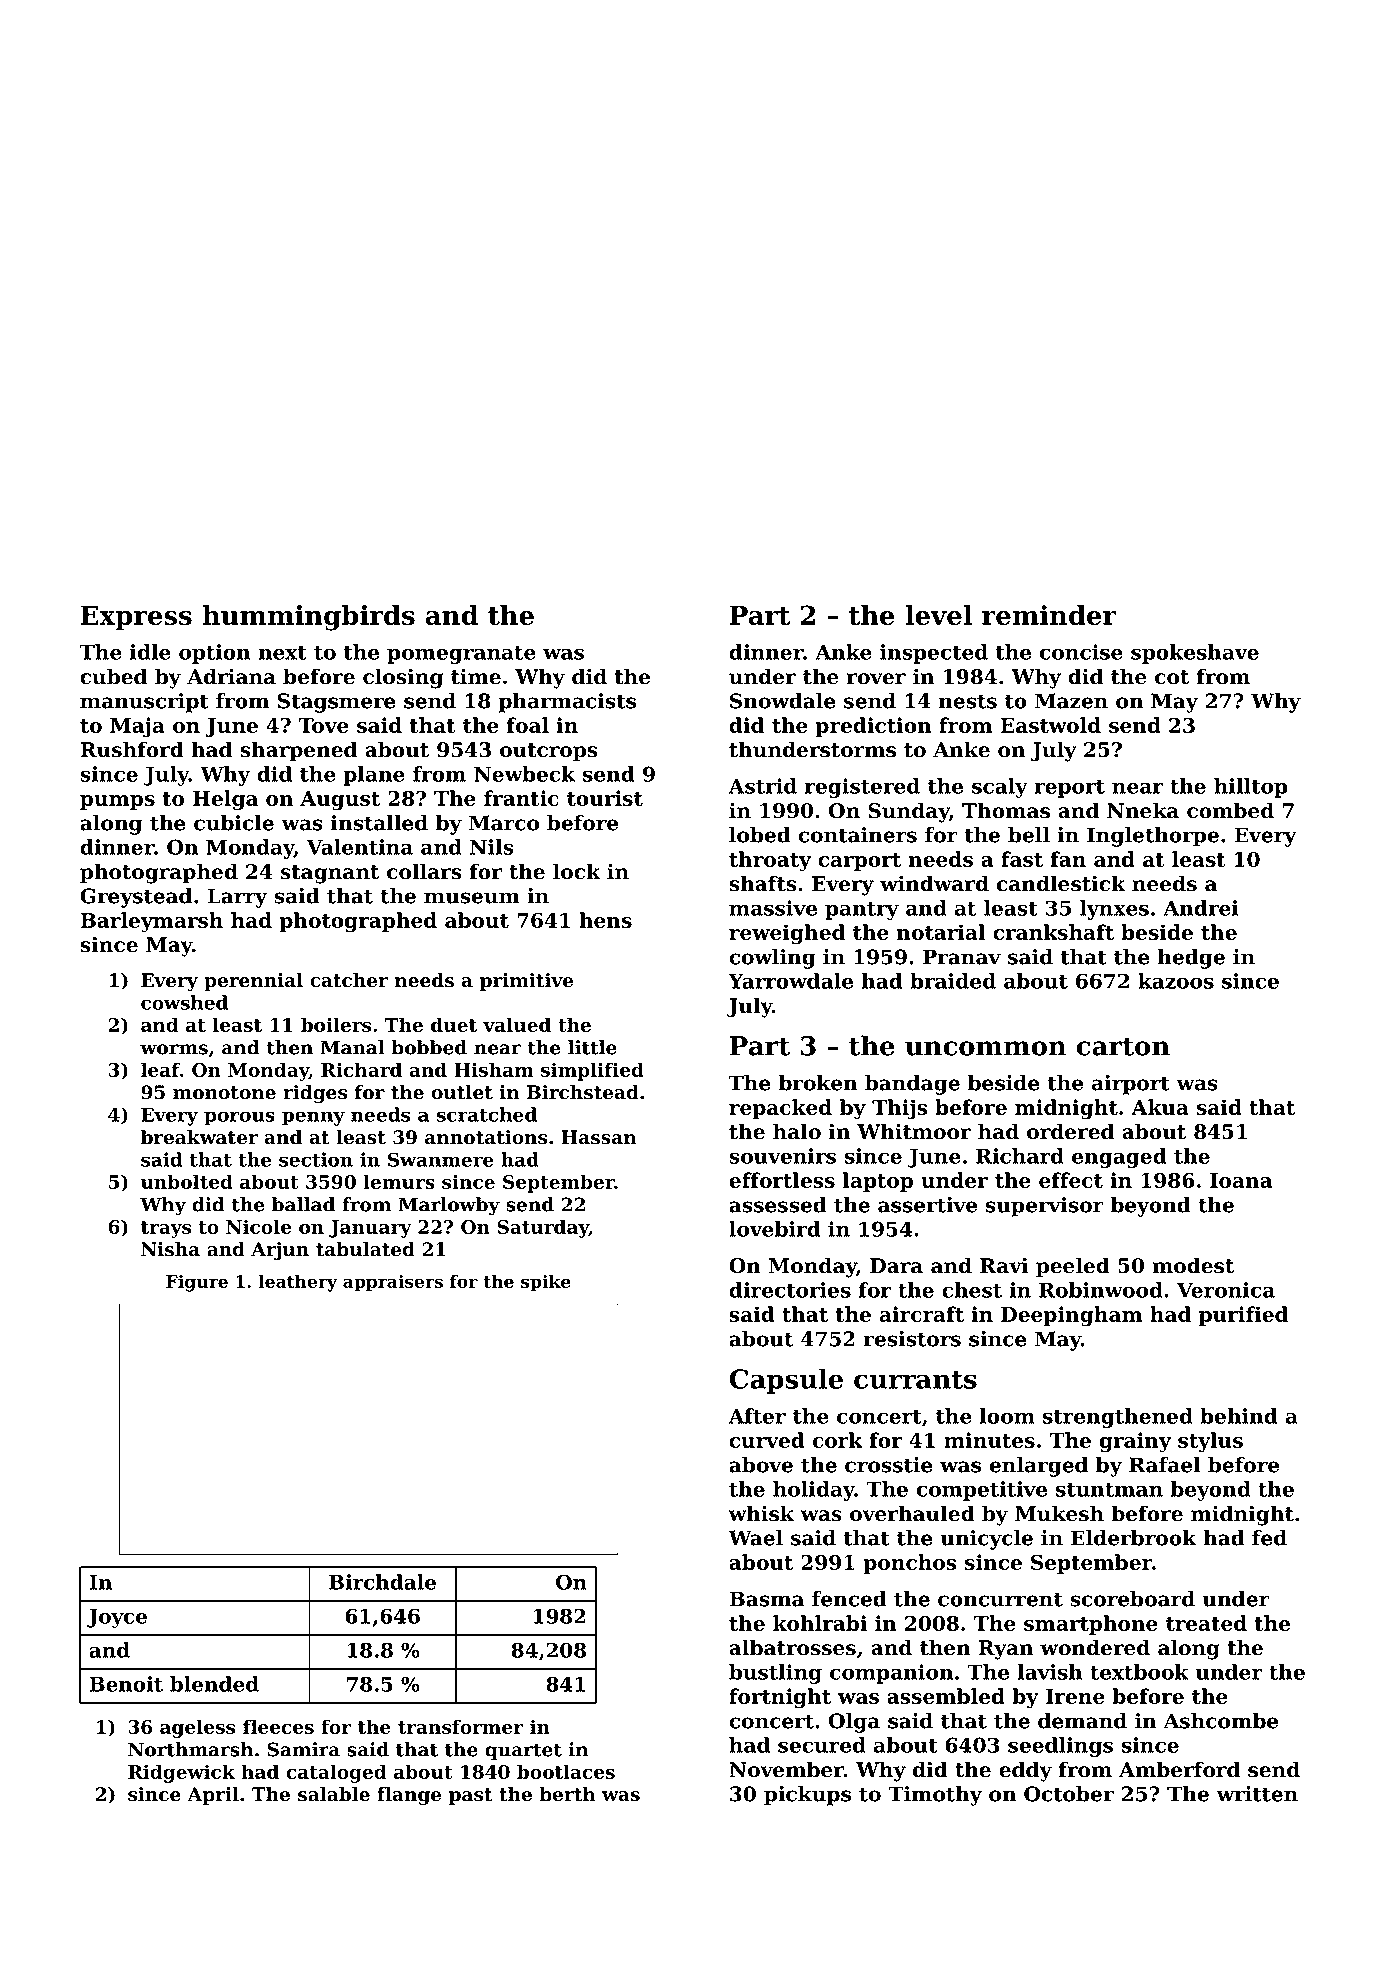  I want to click on secured, so click(822, 1745).
